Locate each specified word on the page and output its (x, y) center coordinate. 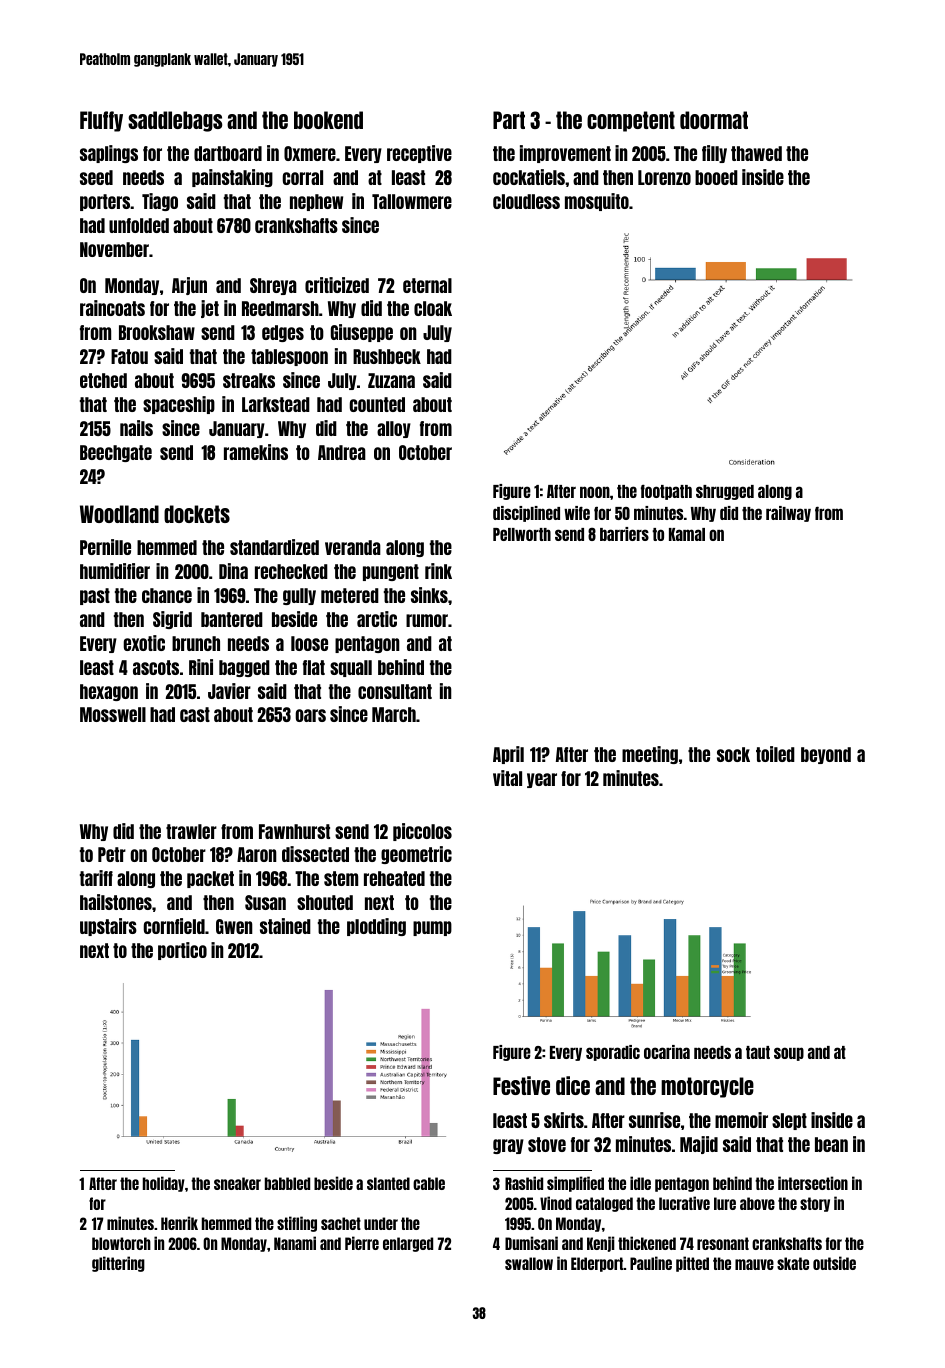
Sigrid (172, 620)
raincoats (112, 308)
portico (182, 951)
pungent (391, 572)
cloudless (526, 201)
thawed (756, 153)
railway (788, 514)
